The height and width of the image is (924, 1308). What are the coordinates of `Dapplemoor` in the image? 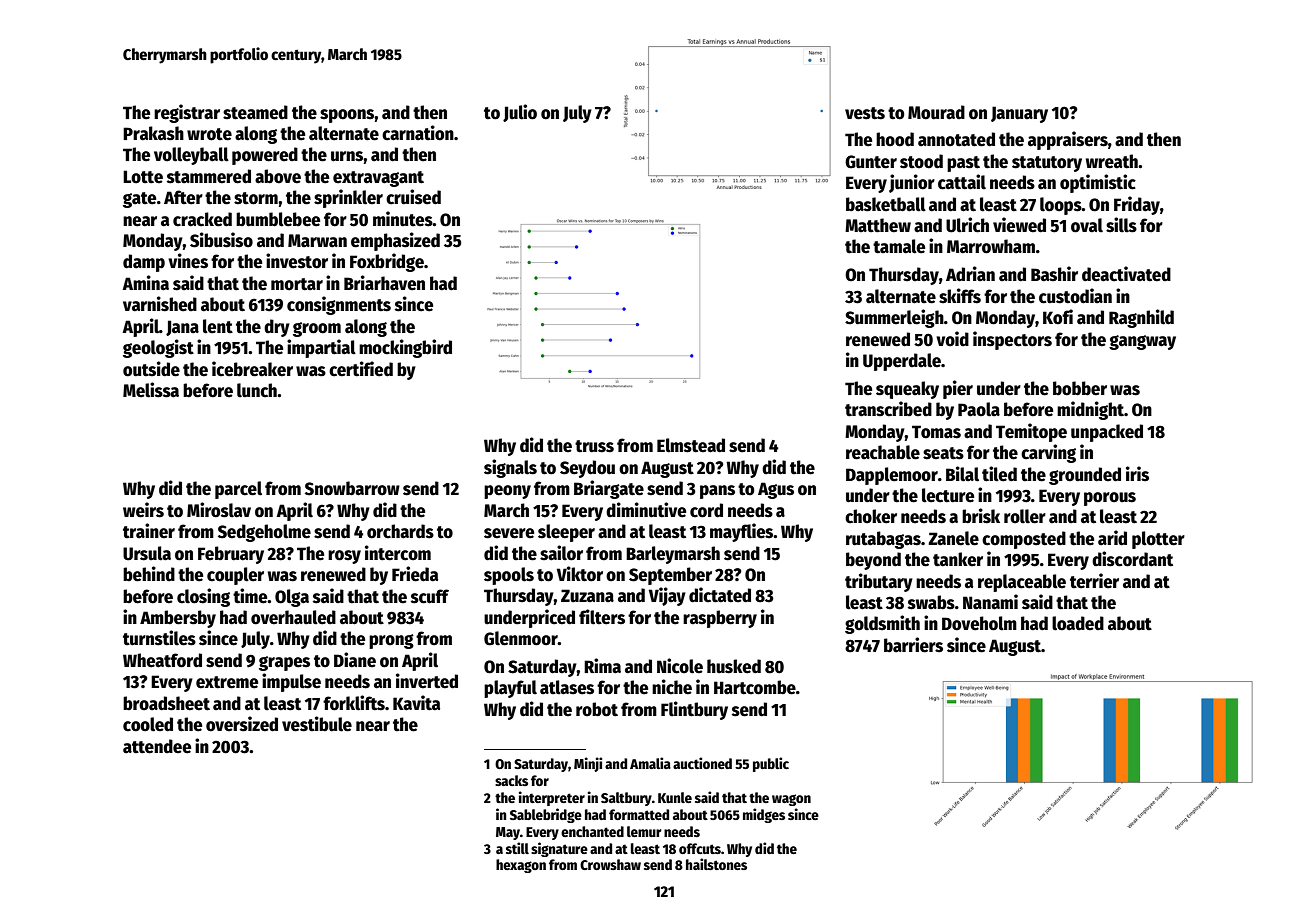 It's located at (892, 476).
